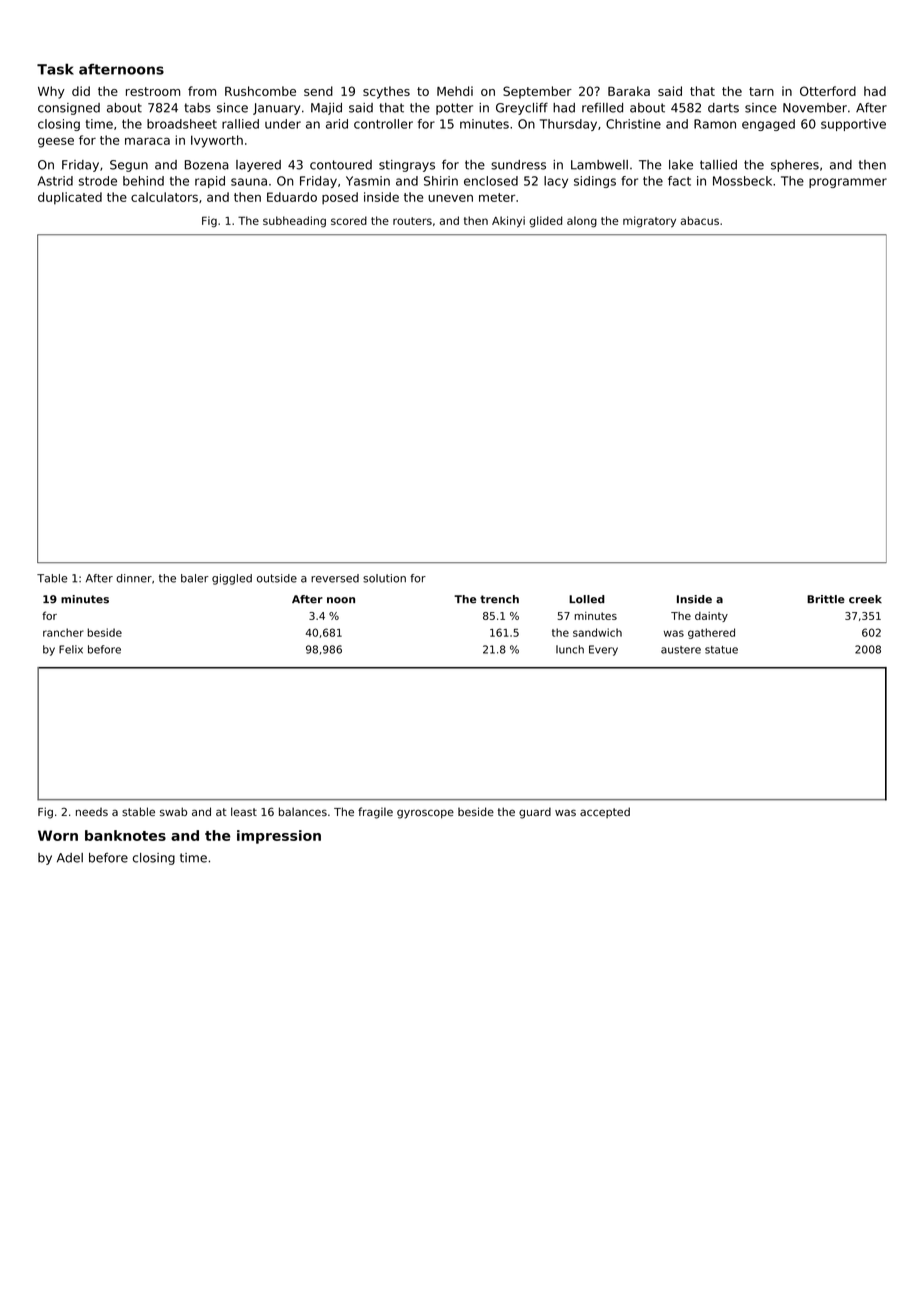 The image size is (924, 1308). Describe the element at coordinates (711, 617) in the screenshot. I see `dainty` at that location.
